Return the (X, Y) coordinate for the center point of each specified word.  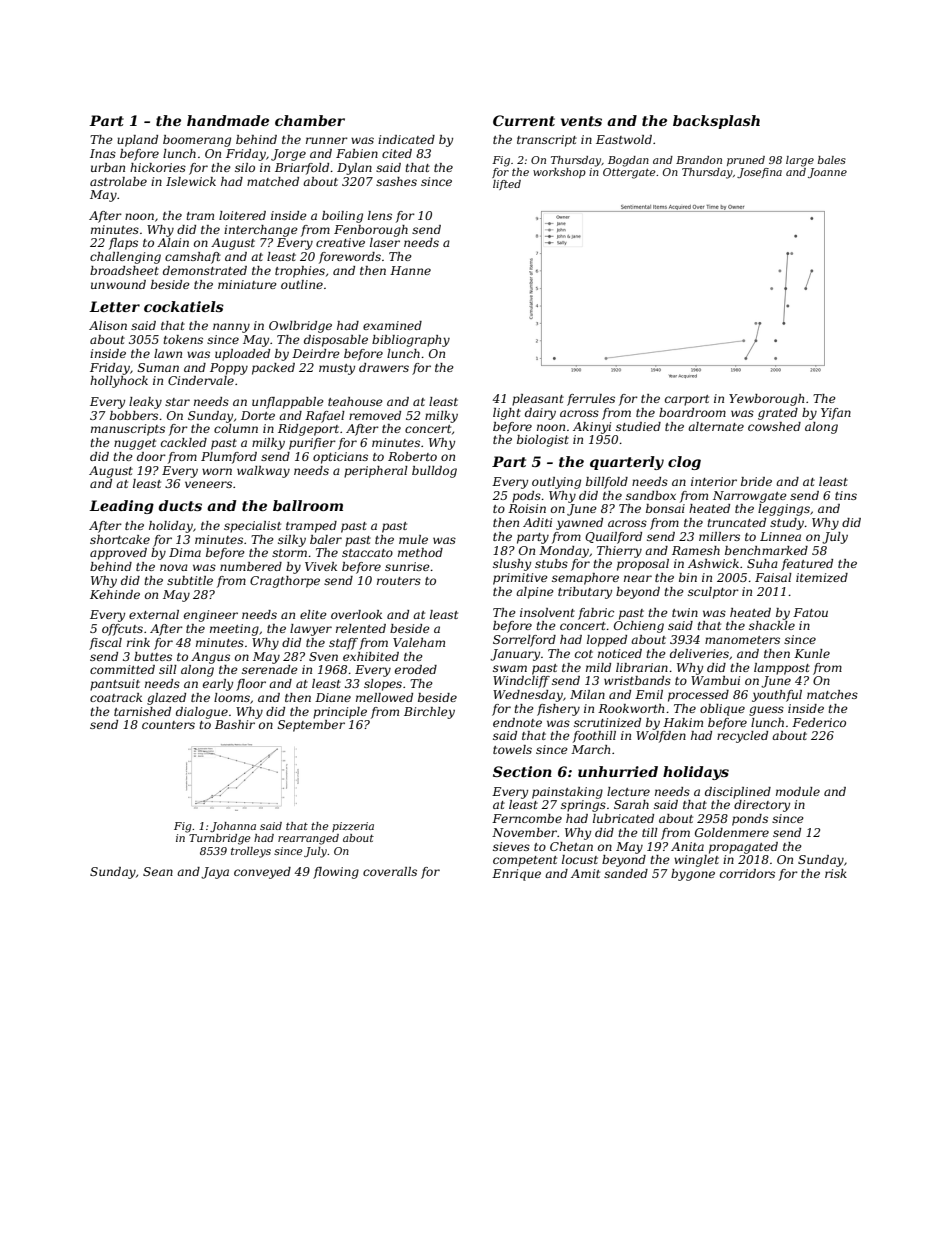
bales (832, 160)
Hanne (410, 270)
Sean (158, 871)
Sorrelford (524, 641)
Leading (121, 507)
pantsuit (115, 685)
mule (413, 539)
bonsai (665, 508)
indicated (406, 139)
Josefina (759, 173)
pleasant (538, 400)
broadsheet (124, 270)
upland (137, 141)
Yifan (836, 414)
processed (698, 696)
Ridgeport (308, 430)
